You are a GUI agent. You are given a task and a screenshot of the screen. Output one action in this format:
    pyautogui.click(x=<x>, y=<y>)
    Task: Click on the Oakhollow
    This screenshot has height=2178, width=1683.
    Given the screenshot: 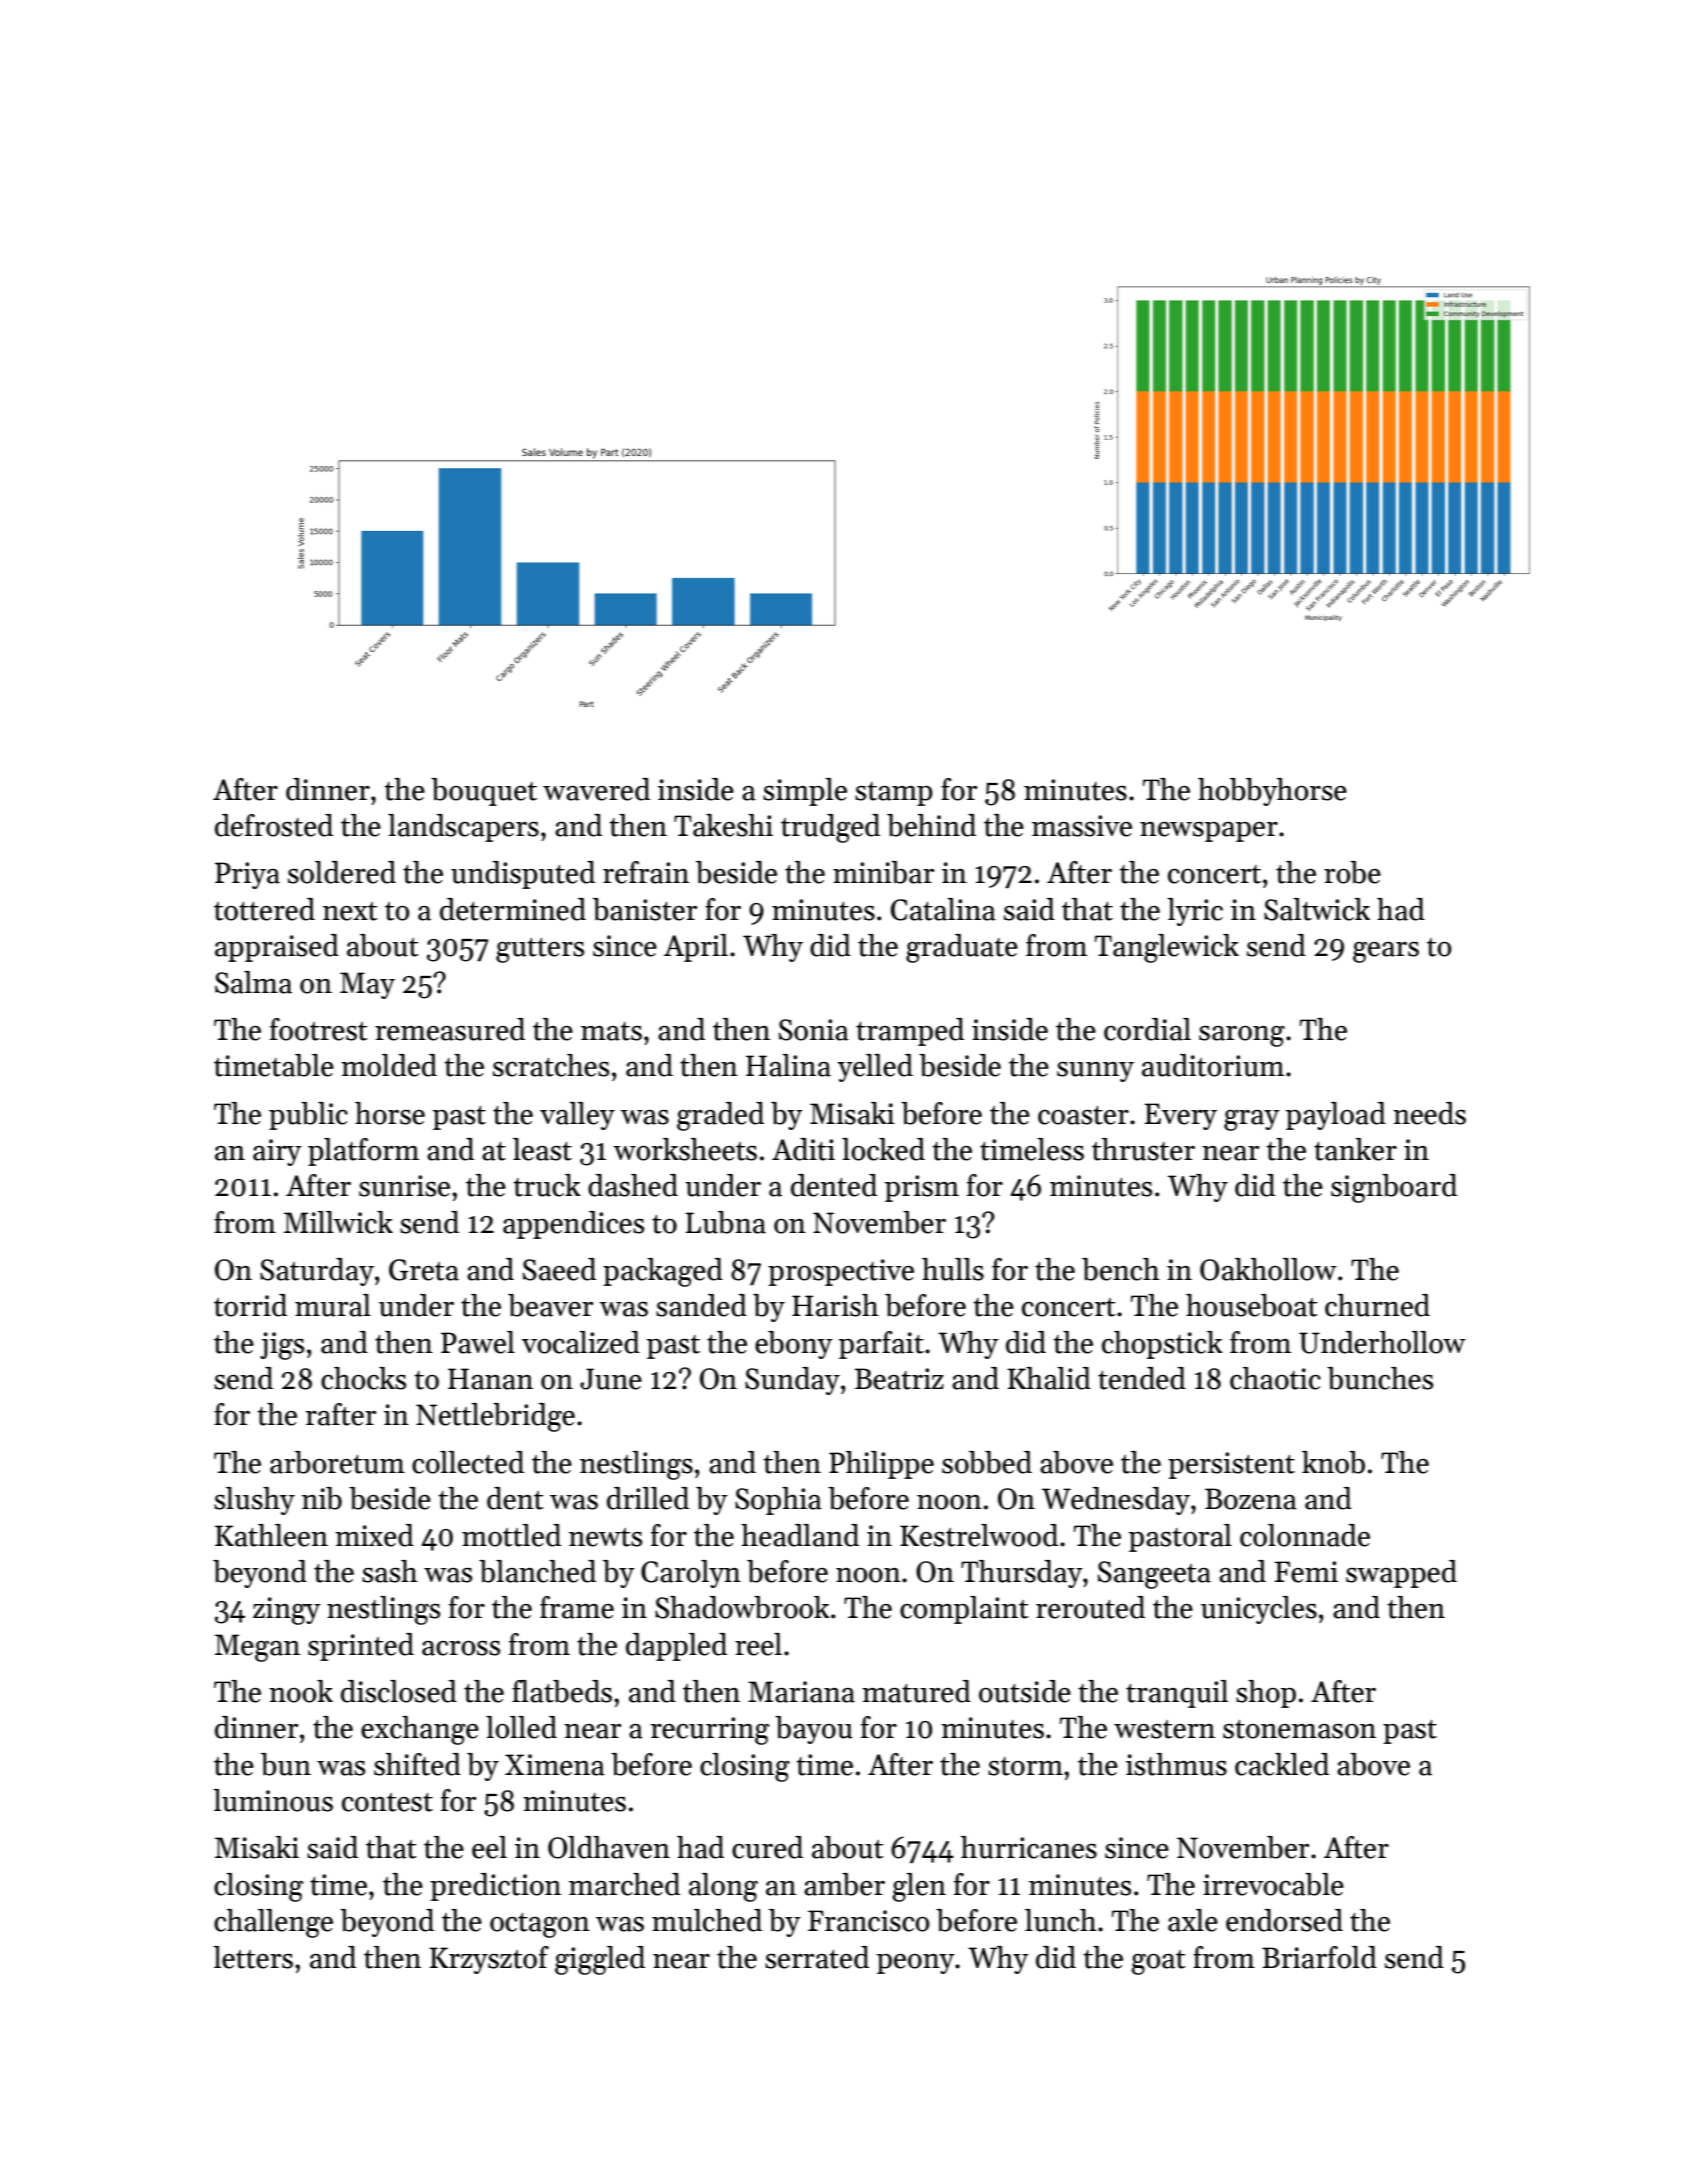 What is the action you would take?
    pyautogui.click(x=1268, y=1269)
